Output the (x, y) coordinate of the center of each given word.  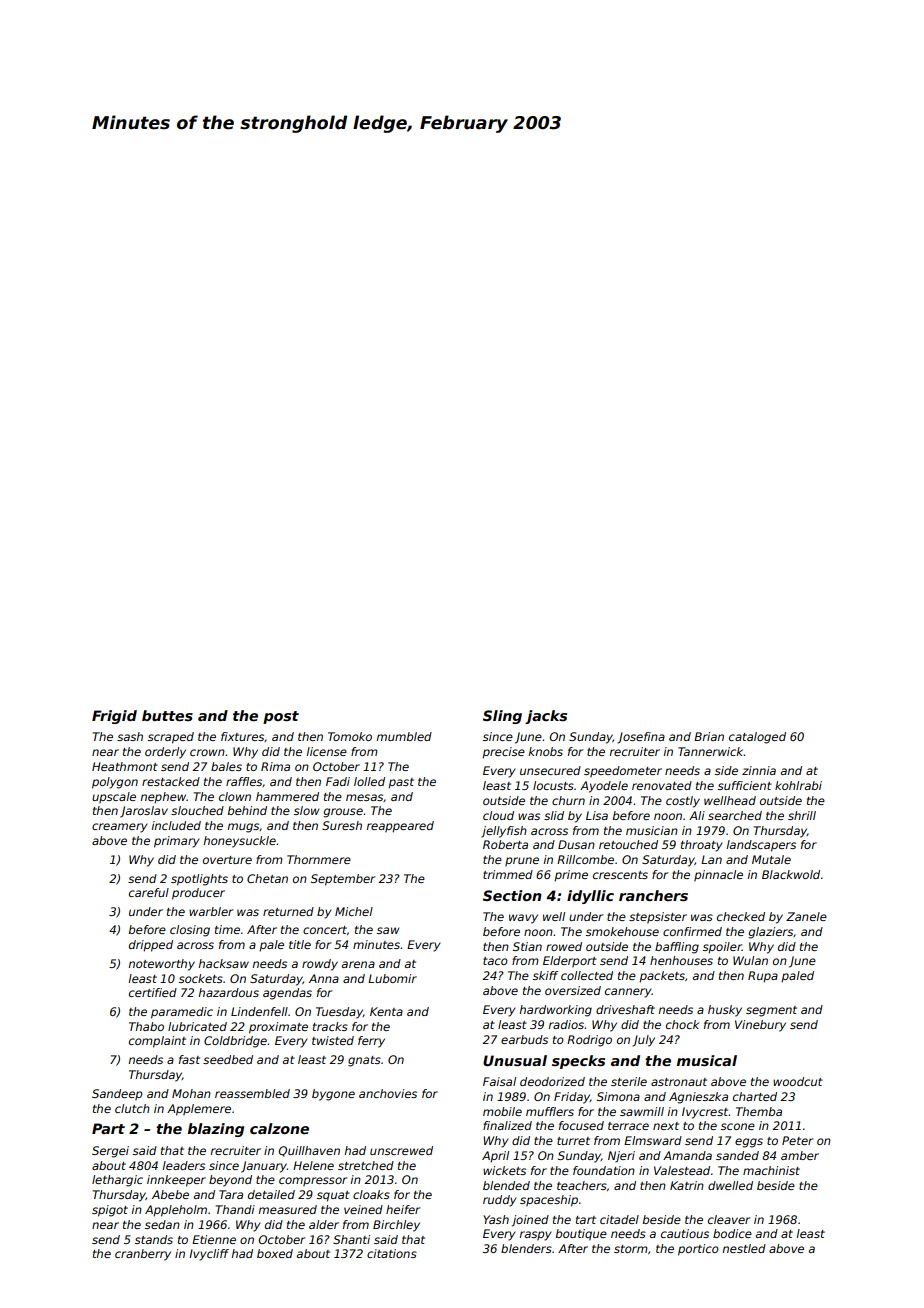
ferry (371, 1042)
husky (725, 1011)
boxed (275, 1253)
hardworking (555, 1011)
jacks (546, 717)
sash (130, 736)
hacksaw (223, 963)
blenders (526, 1248)
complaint (157, 1042)
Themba (759, 1111)
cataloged (757, 738)
